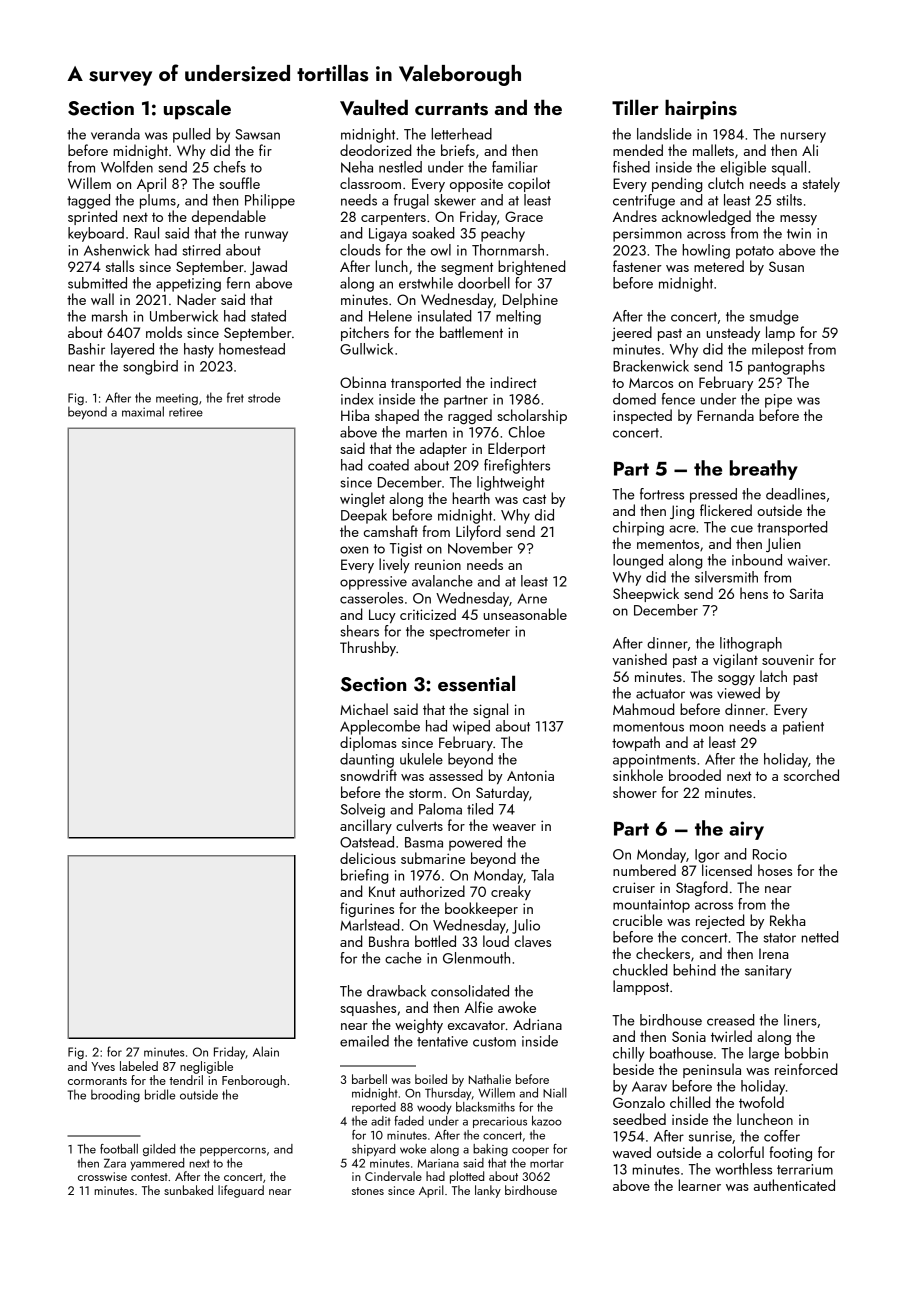 Image resolution: width=908 pixels, height=1316 pixels. Describe the element at coordinates (730, 1020) in the screenshot. I see `creased` at that location.
